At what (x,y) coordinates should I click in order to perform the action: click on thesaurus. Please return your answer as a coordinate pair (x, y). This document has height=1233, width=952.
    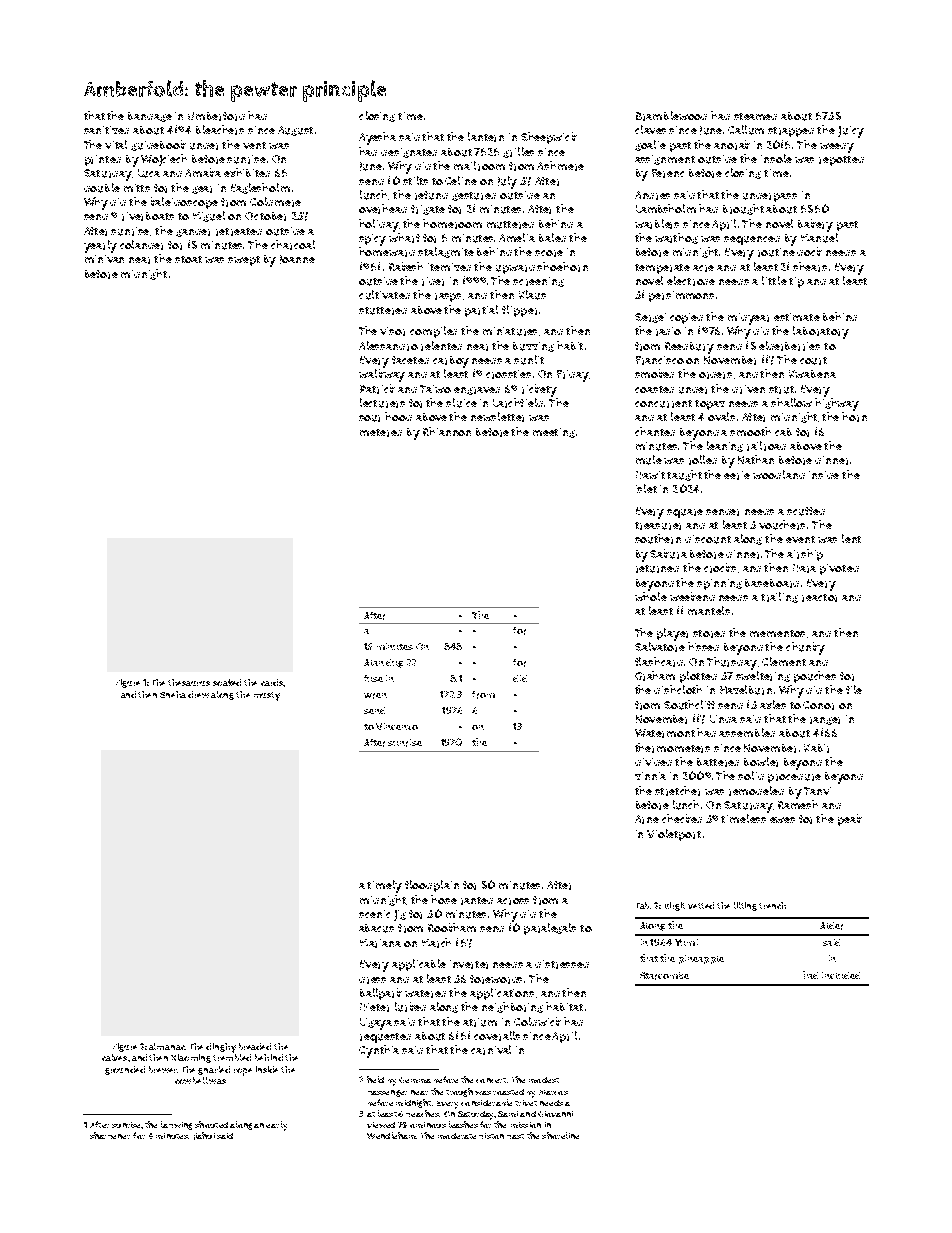
    Looking at the image, I should click on (189, 682).
